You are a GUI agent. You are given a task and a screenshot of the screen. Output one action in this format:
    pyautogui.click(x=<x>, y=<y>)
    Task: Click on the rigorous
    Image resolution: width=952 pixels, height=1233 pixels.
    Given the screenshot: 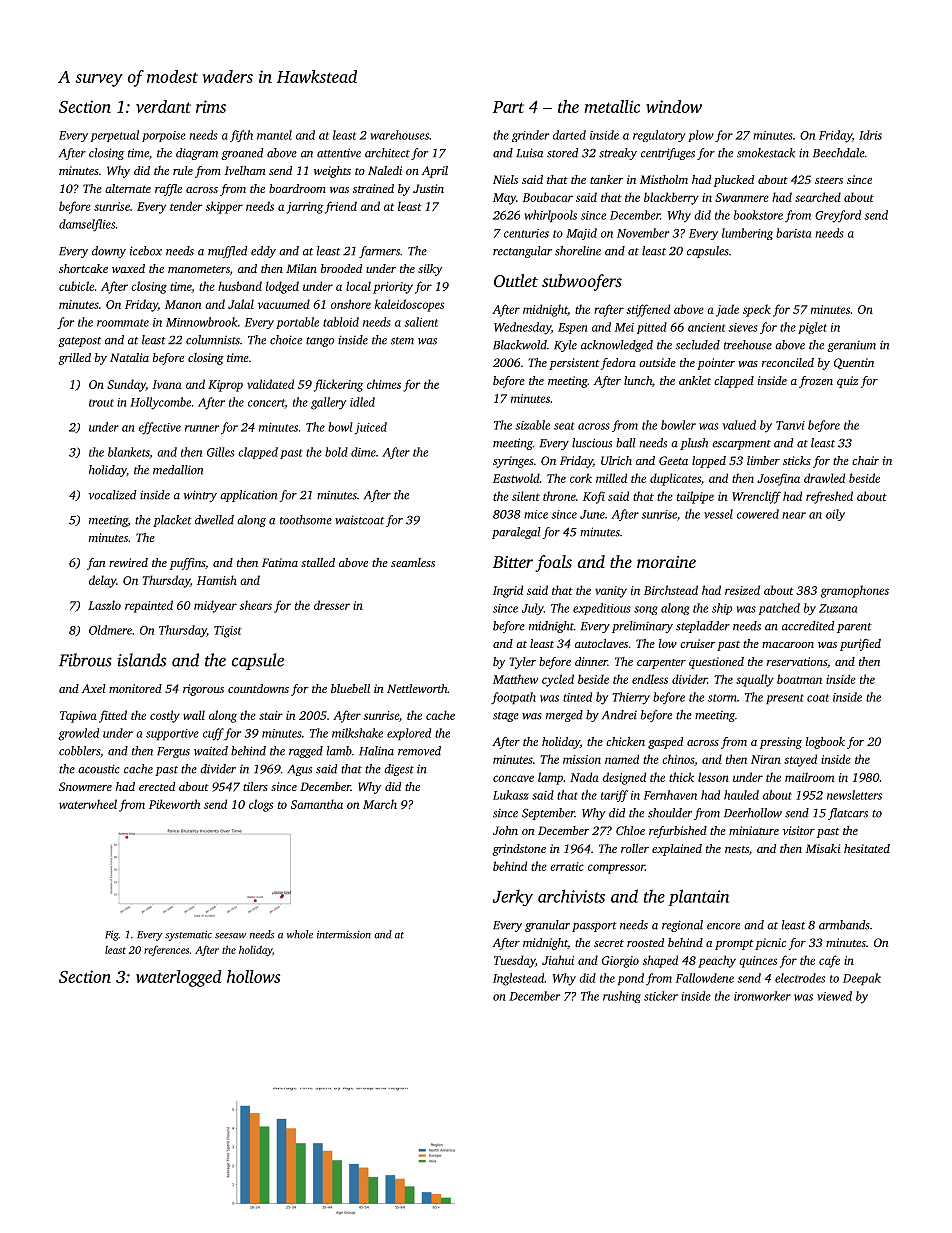 What is the action you would take?
    pyautogui.click(x=203, y=690)
